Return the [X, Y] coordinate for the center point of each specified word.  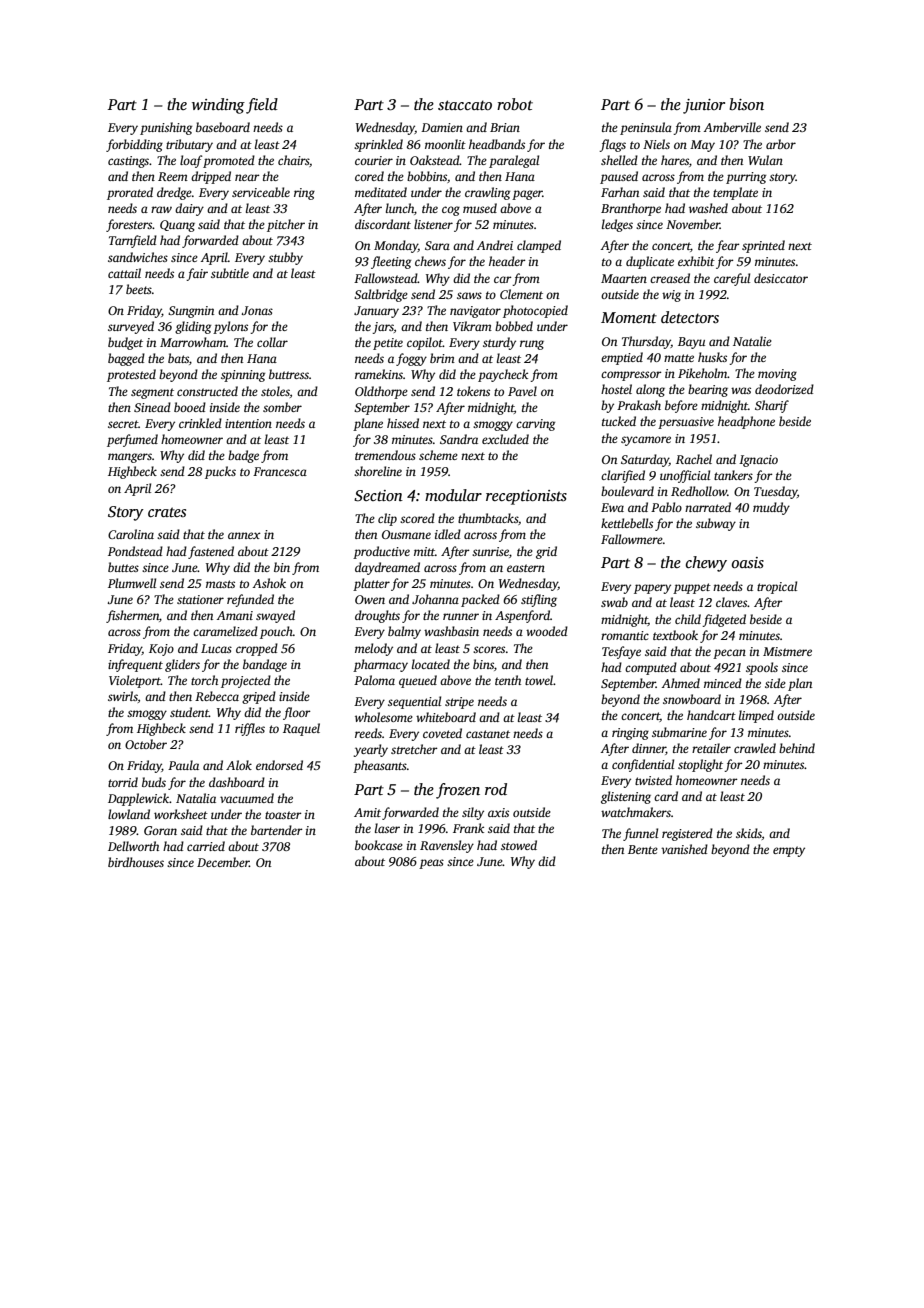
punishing [166, 128]
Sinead [152, 407]
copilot [425, 343]
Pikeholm [703, 373]
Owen [370, 599]
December [223, 862]
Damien [442, 127]
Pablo [666, 507]
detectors [690, 317]
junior [704, 106]
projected [246, 681]
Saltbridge [381, 295]
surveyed [131, 327]
